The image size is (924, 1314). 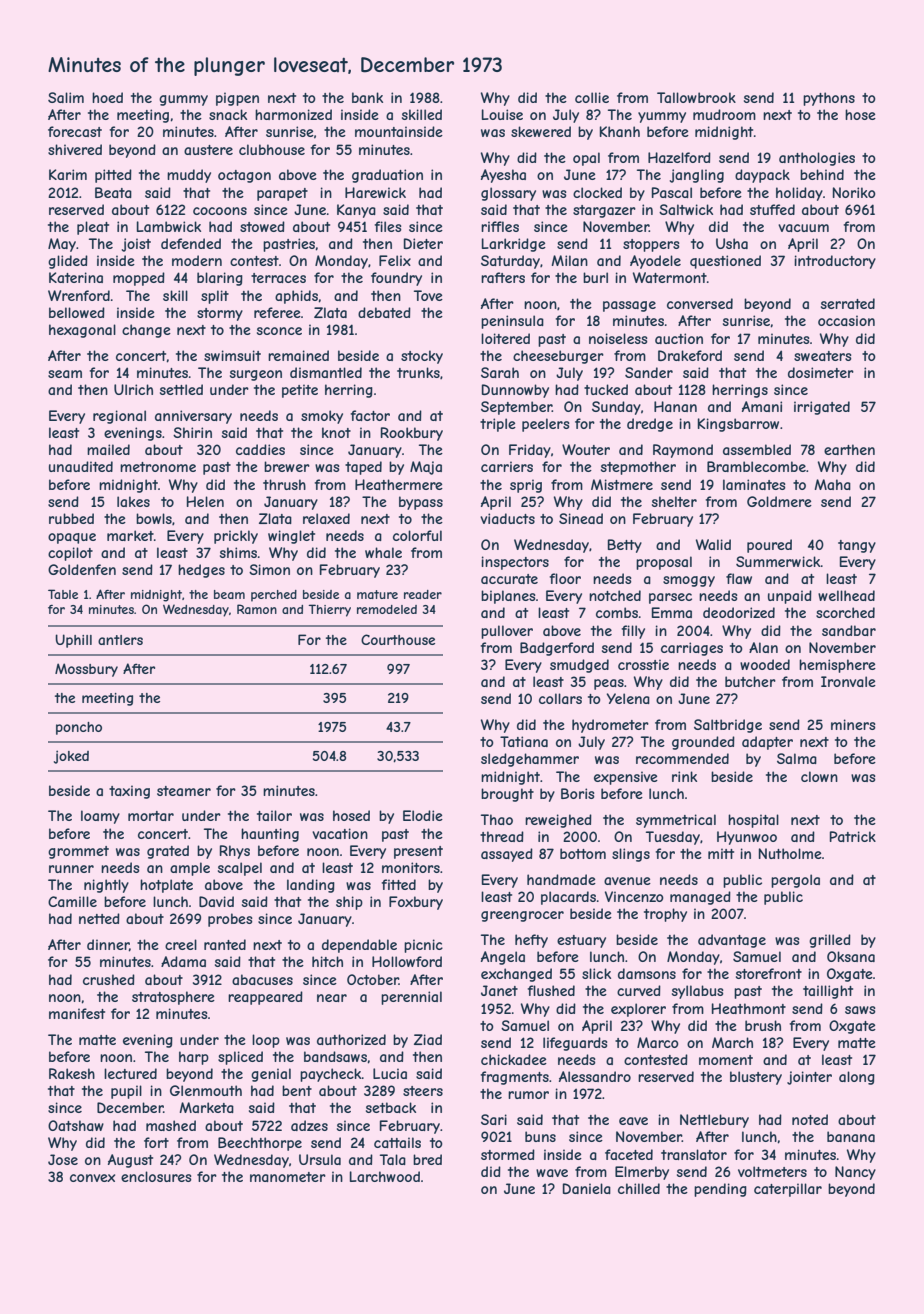 I want to click on sconce, so click(x=279, y=331).
